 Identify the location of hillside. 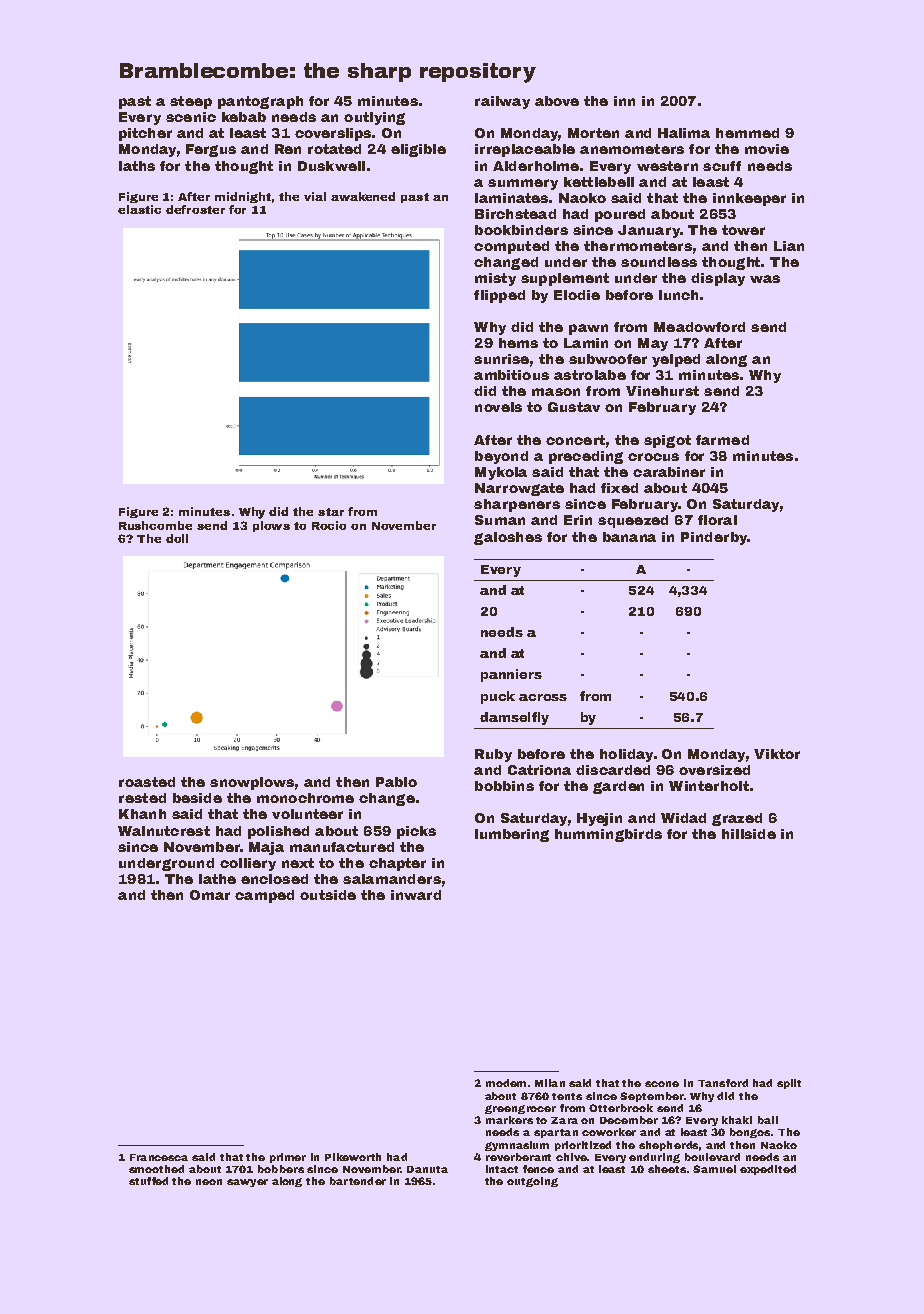
(749, 834).
